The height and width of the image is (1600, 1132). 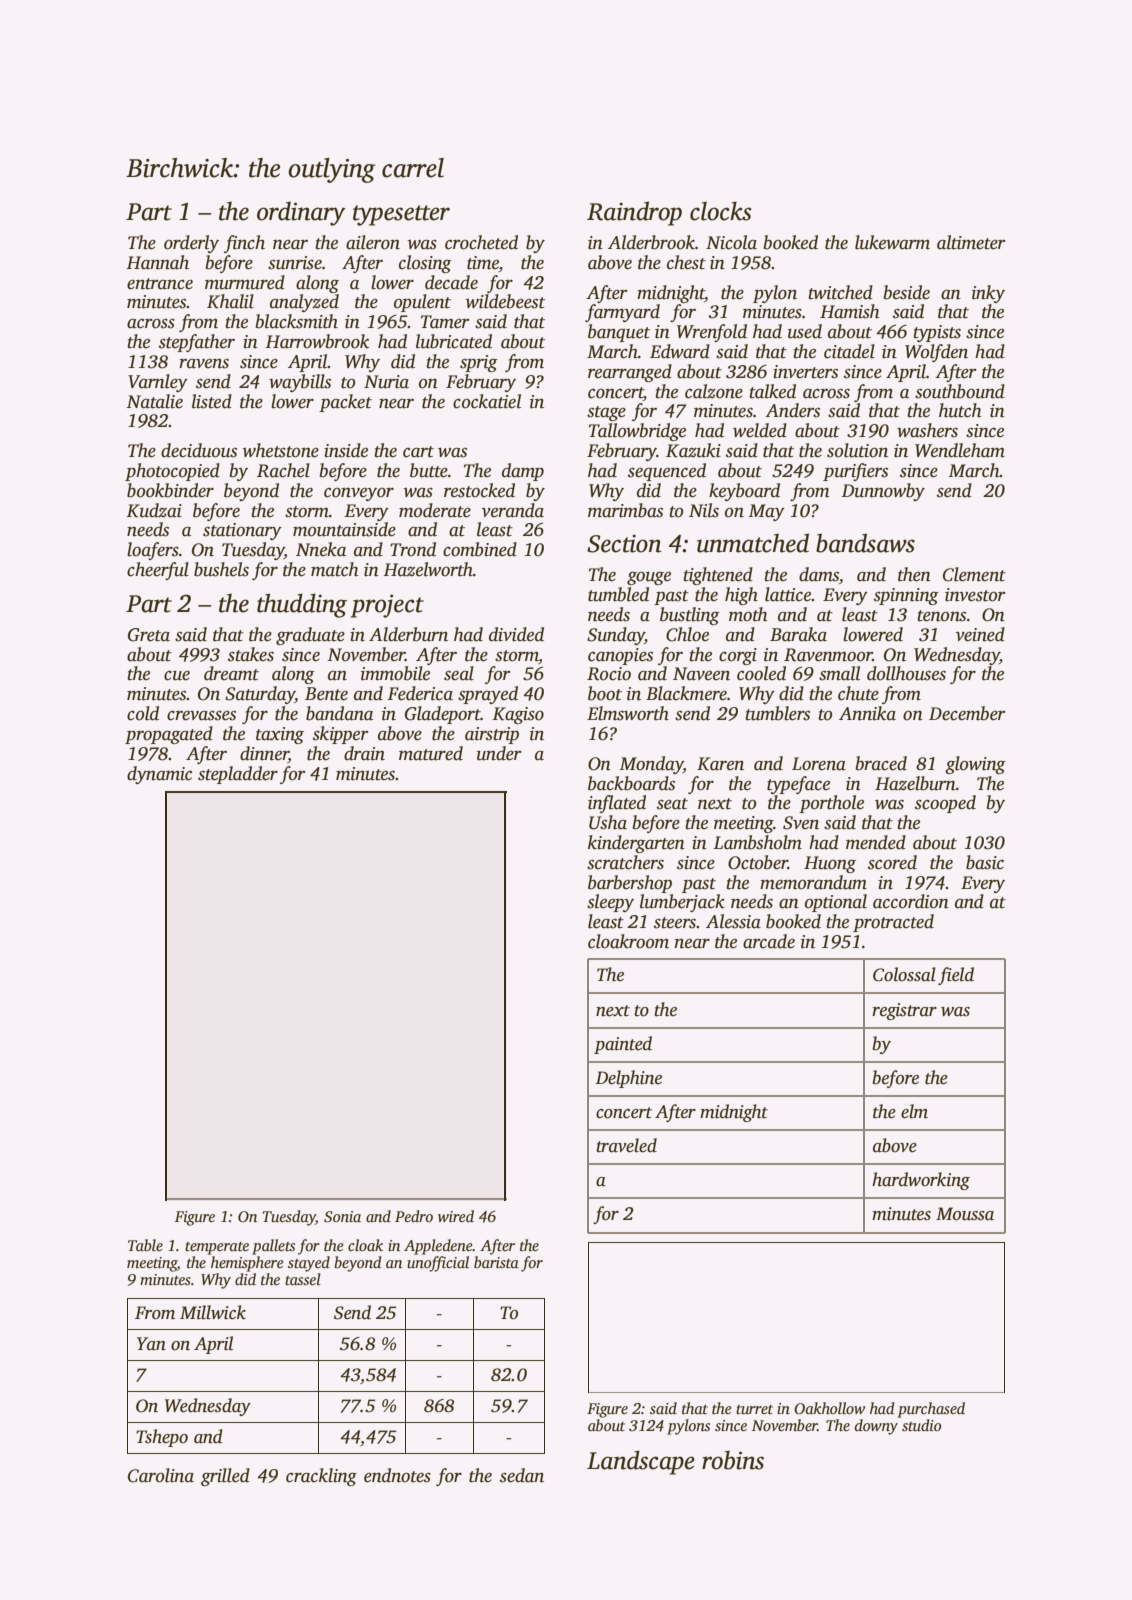 I want to click on Sonia, so click(x=342, y=1217).
